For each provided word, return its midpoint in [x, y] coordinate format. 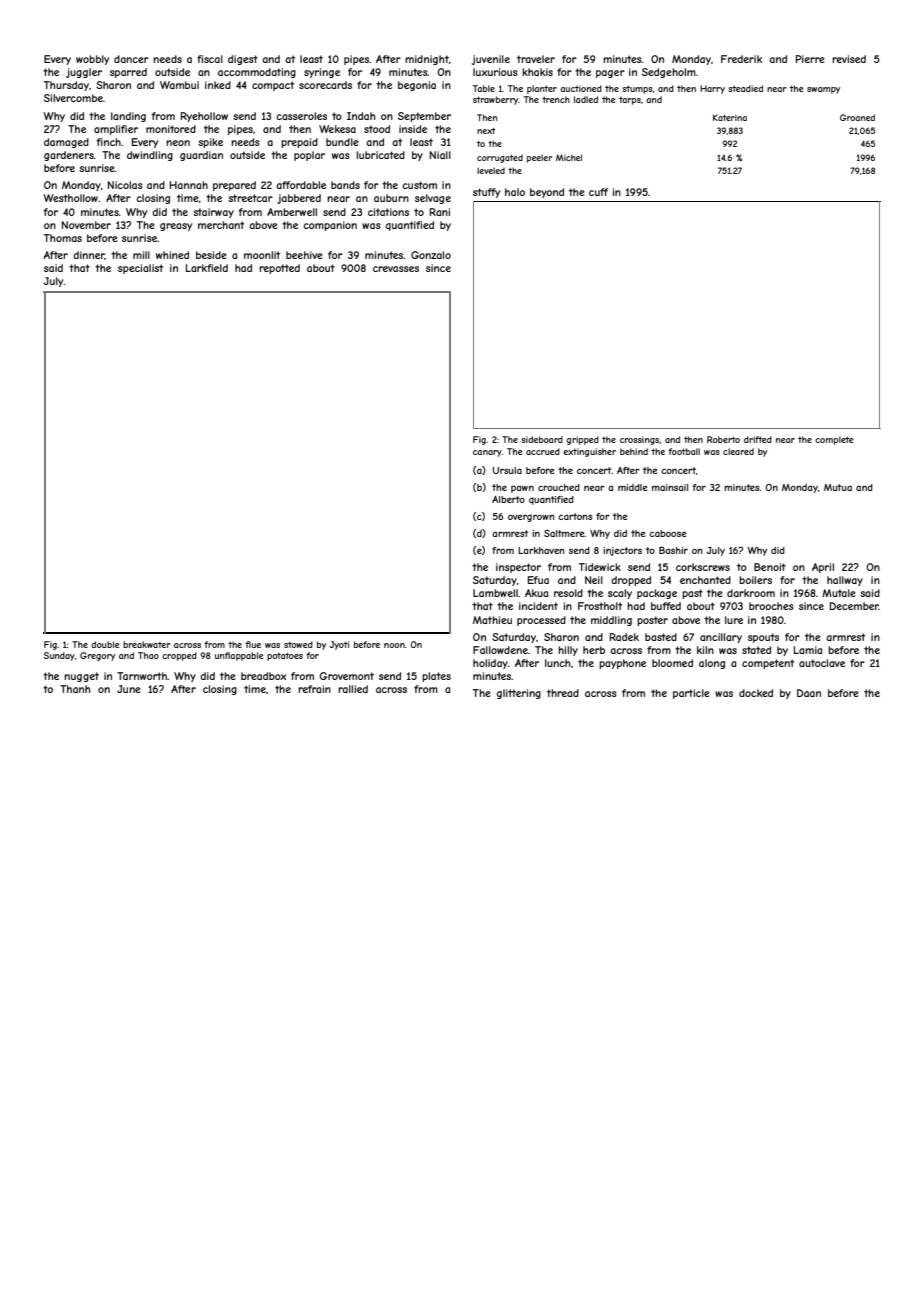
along [712, 664]
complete [834, 440]
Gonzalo [431, 255]
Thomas [63, 238]
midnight [427, 60]
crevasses [396, 269]
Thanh [75, 689]
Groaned [857, 117]
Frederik [741, 59]
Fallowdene [500, 650]
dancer [131, 59]
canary [487, 453]
